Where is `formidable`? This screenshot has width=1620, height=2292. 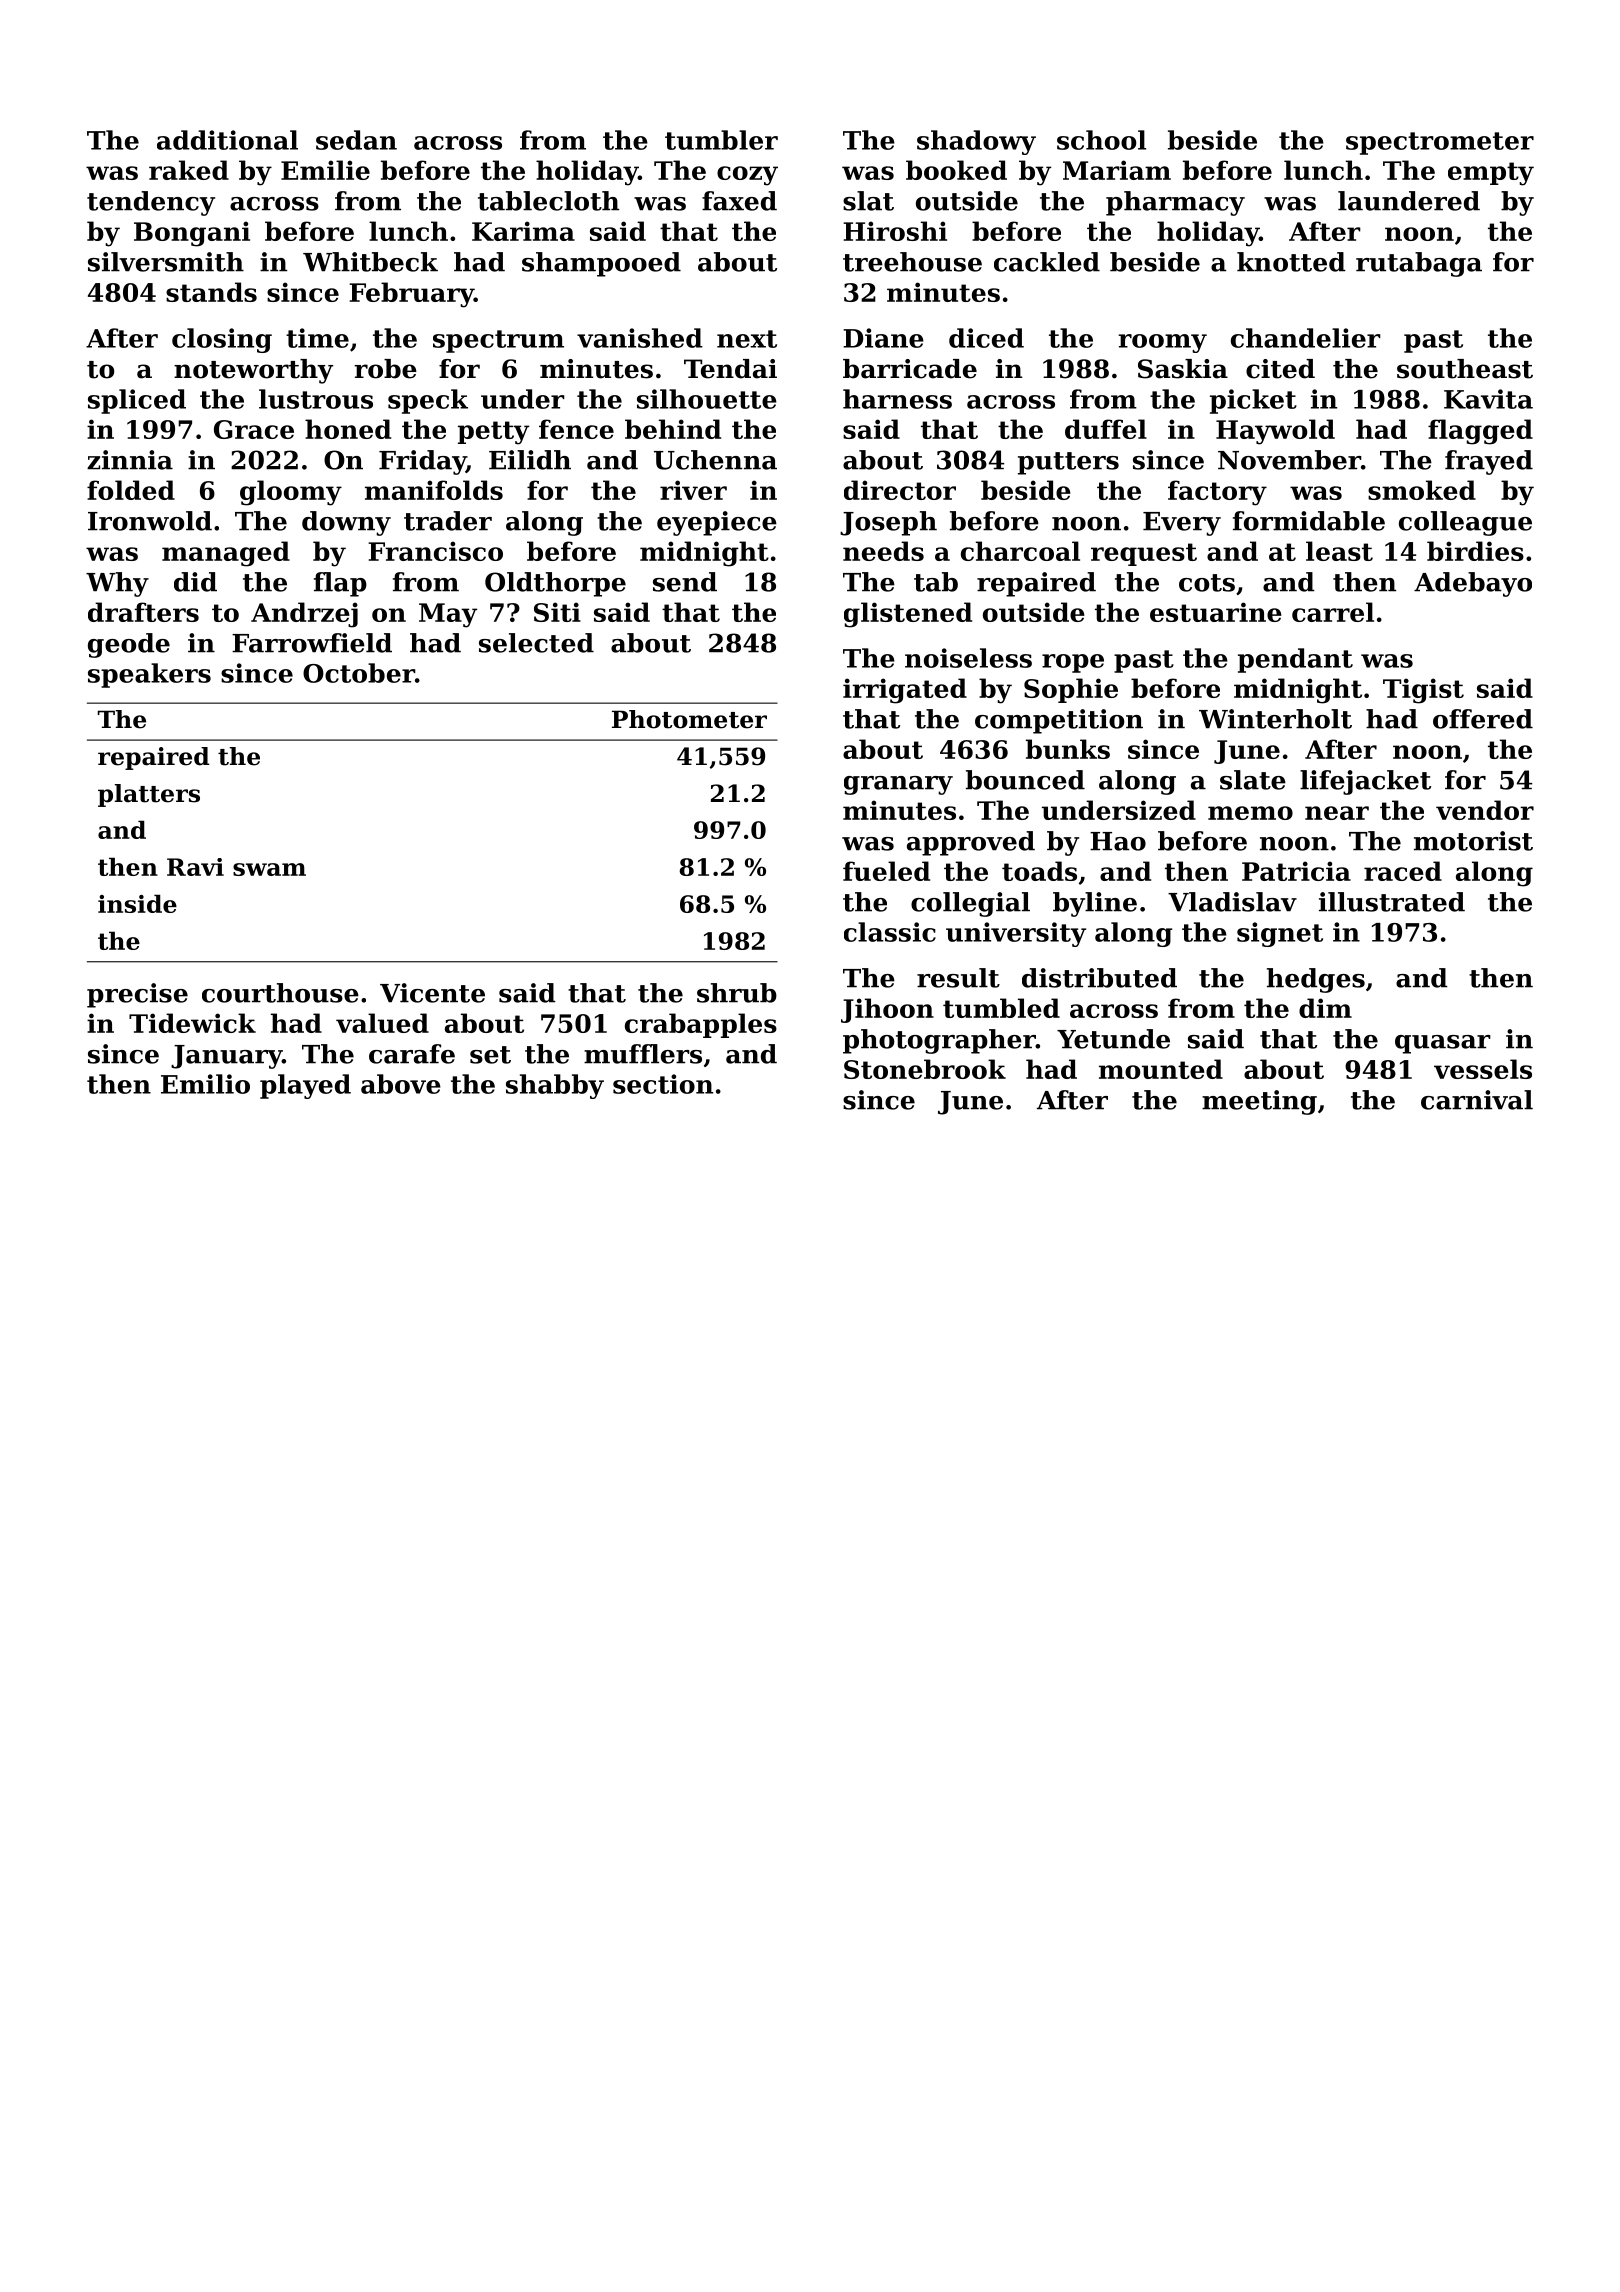 formidable is located at coordinates (1309, 521).
